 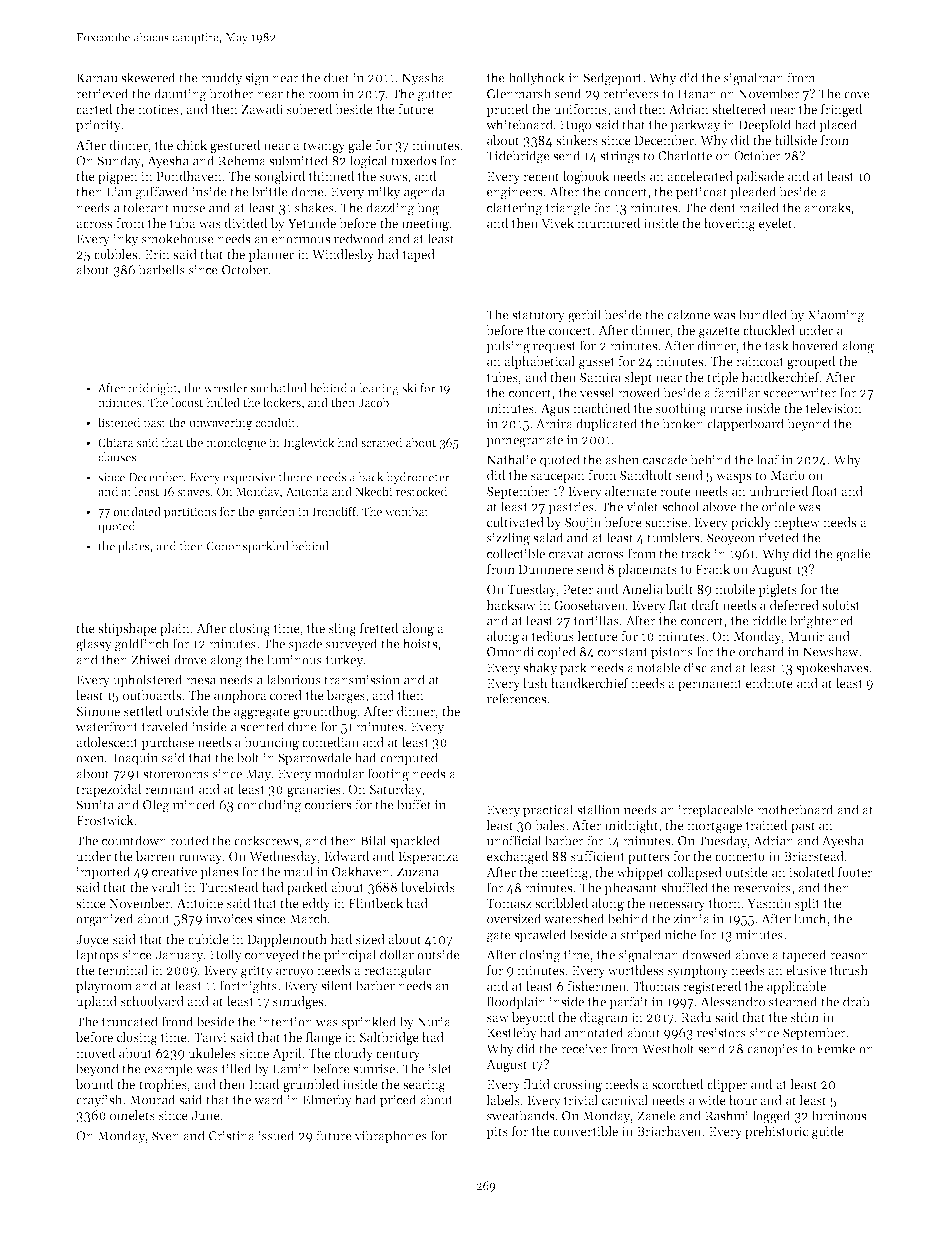 What do you see at coordinates (95, 1084) in the screenshot?
I see `bound` at bounding box center [95, 1084].
